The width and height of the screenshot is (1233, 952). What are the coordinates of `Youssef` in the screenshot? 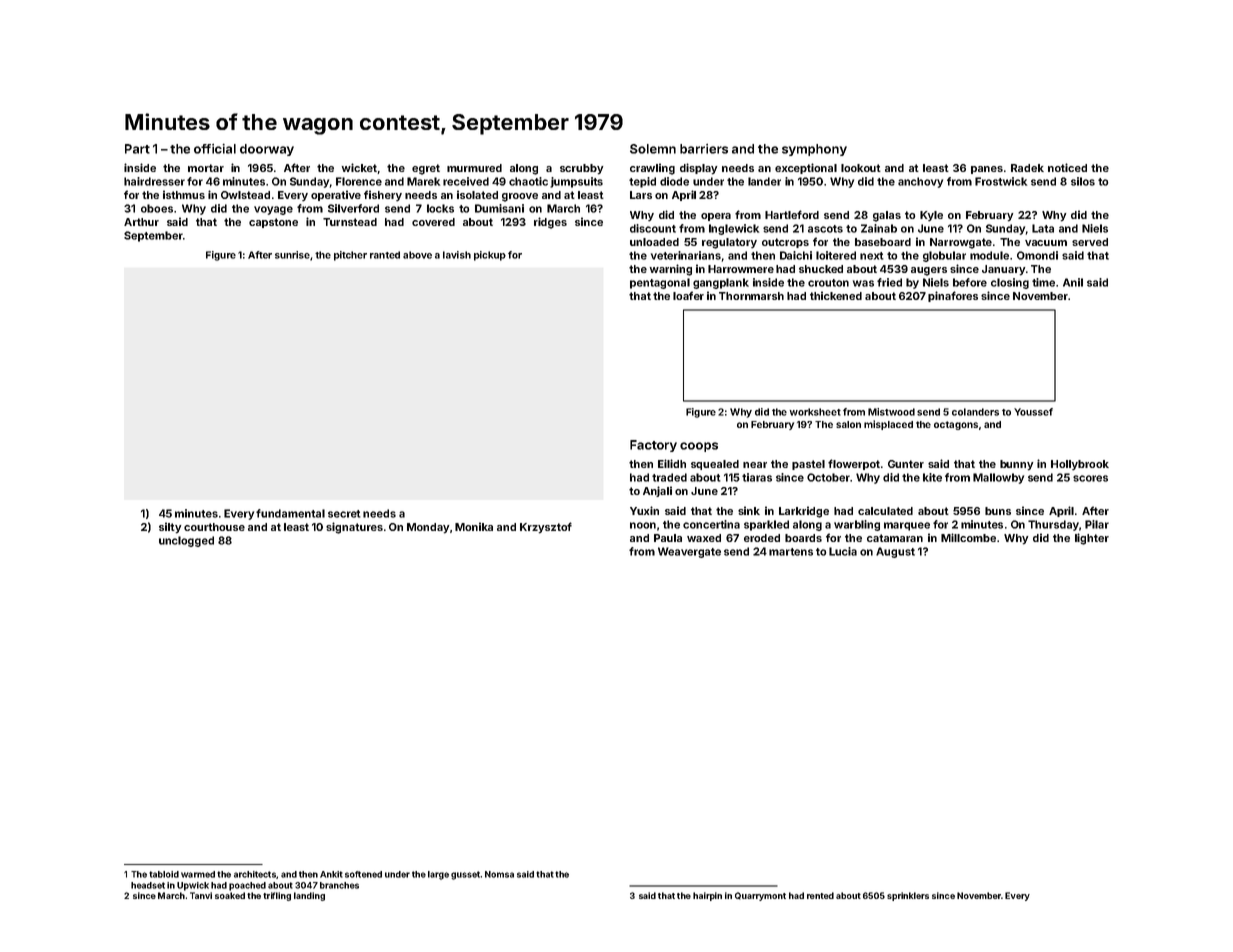 It's located at (1033, 412).
